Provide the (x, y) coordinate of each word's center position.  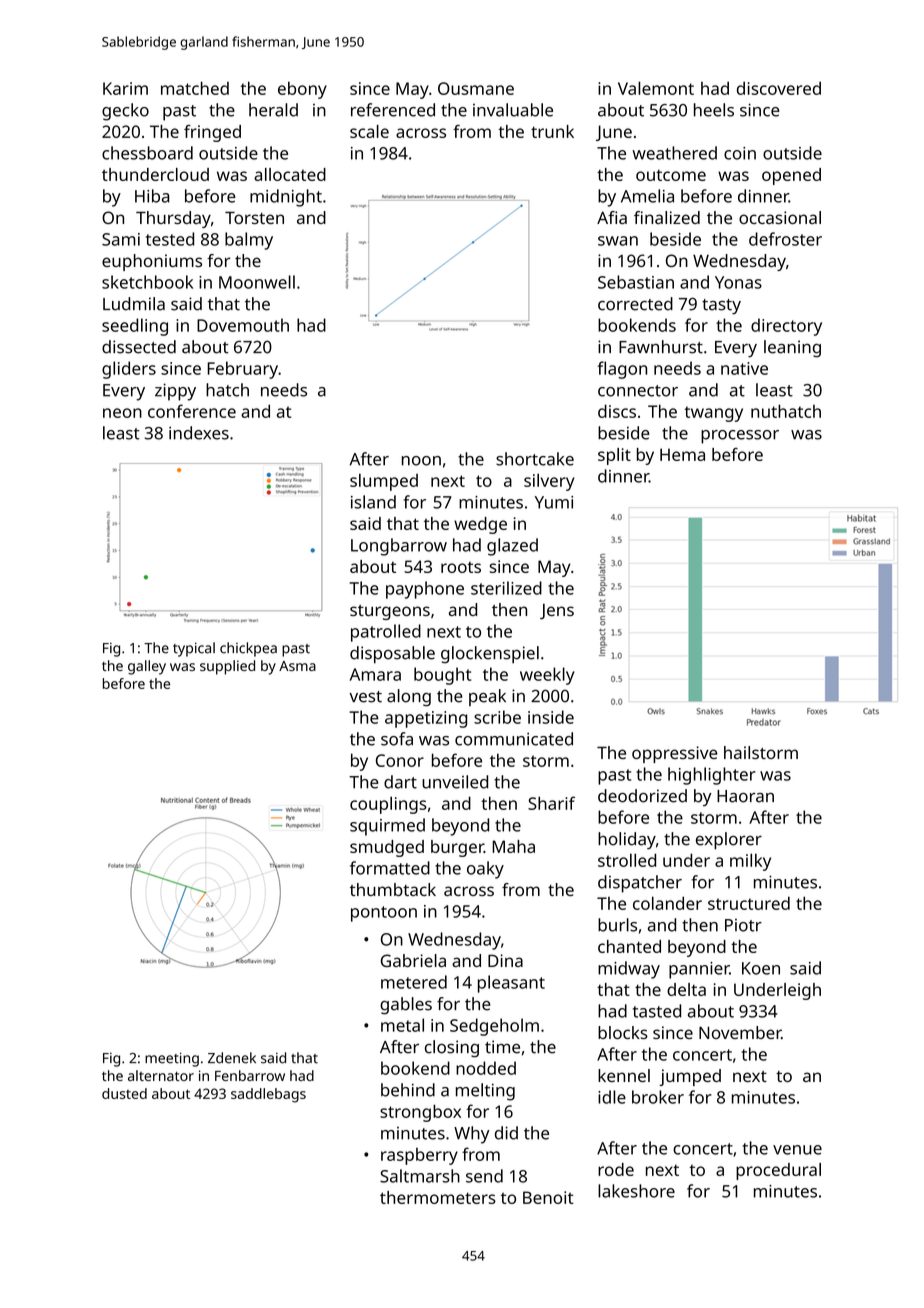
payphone (425, 590)
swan (618, 241)
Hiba (152, 196)
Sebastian (636, 282)
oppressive (675, 754)
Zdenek (232, 1058)
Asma (297, 666)
